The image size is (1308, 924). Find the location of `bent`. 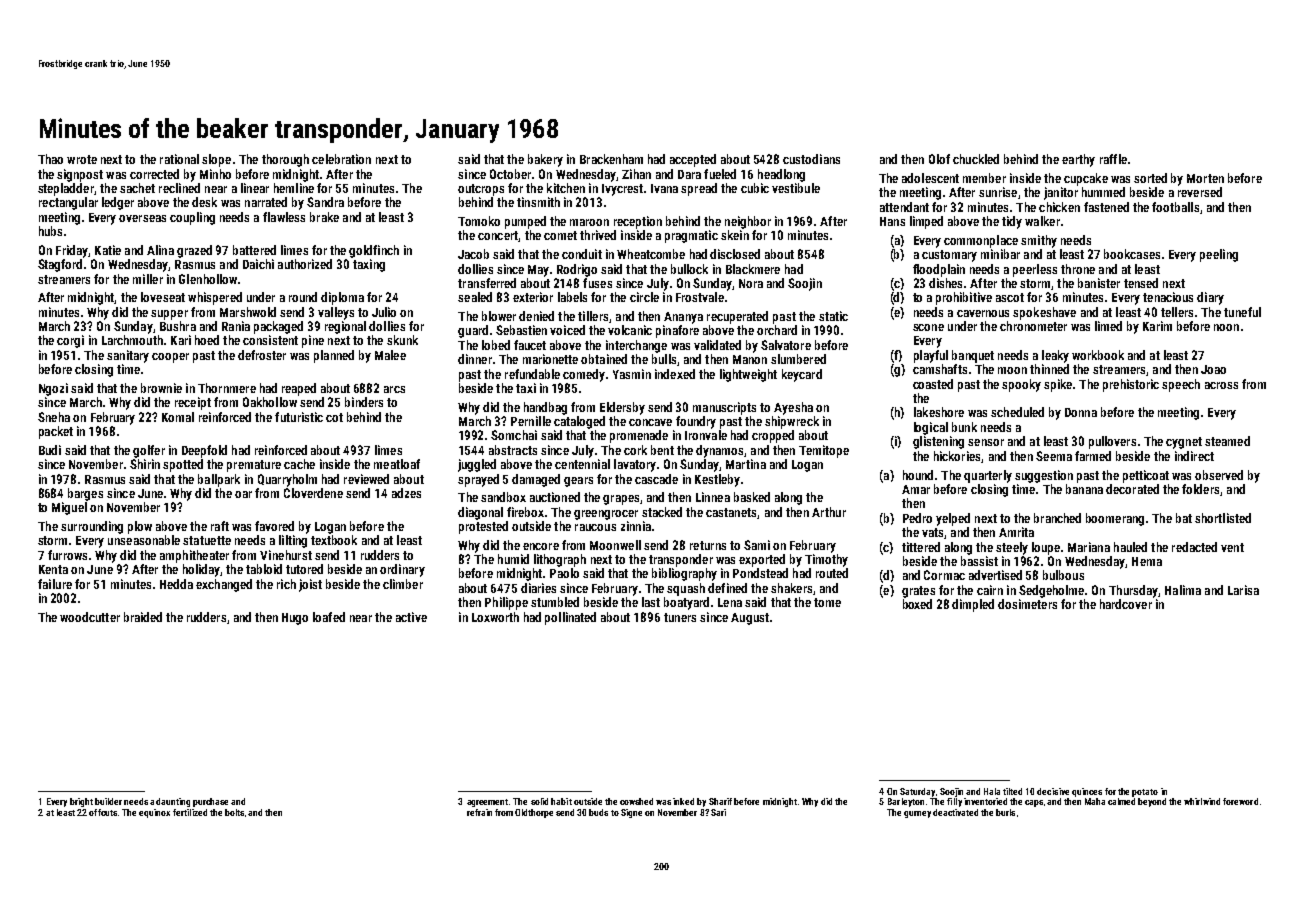

bent is located at coordinates (662, 450).
